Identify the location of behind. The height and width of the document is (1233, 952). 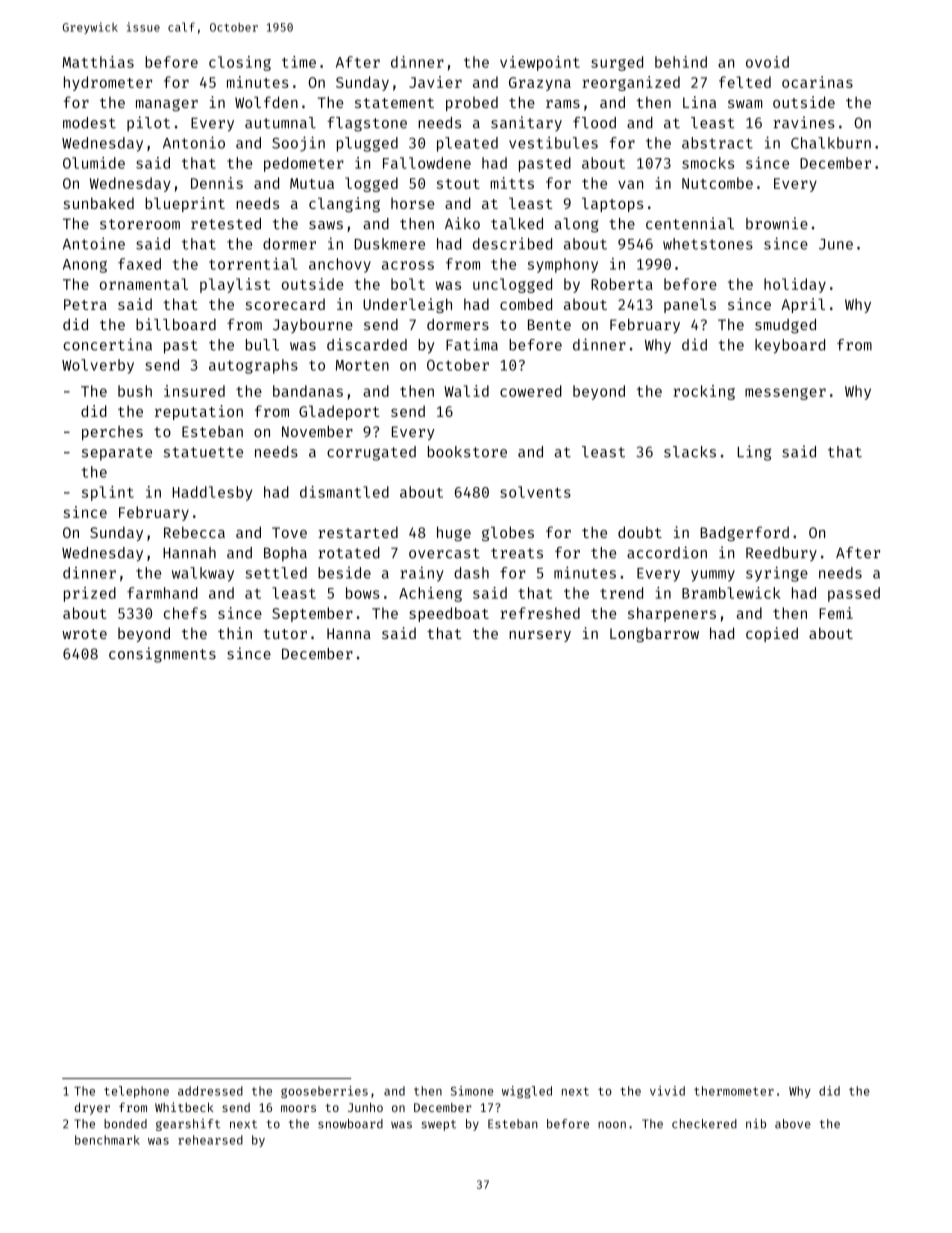
(681, 62).
